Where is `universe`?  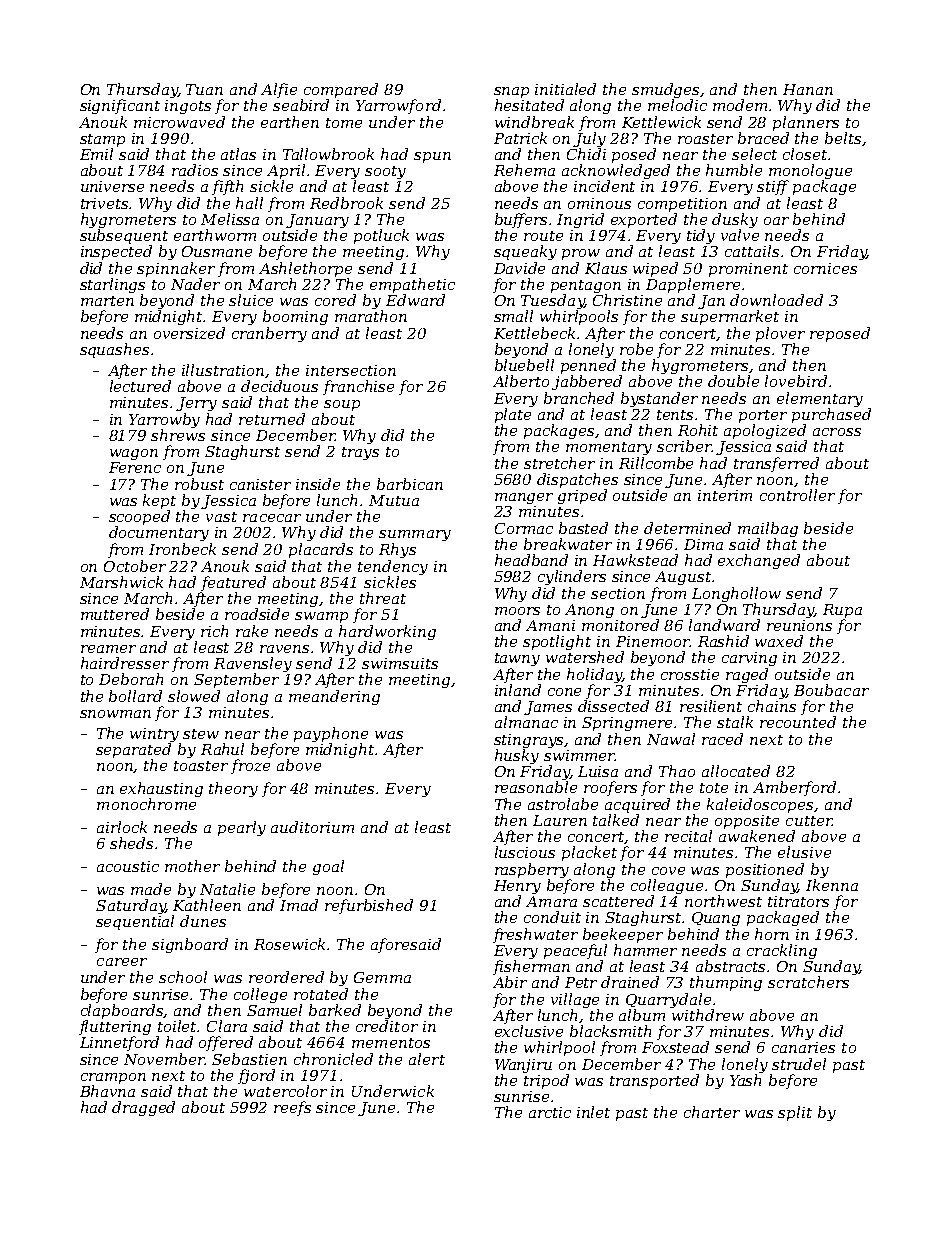
universe is located at coordinates (112, 186).
